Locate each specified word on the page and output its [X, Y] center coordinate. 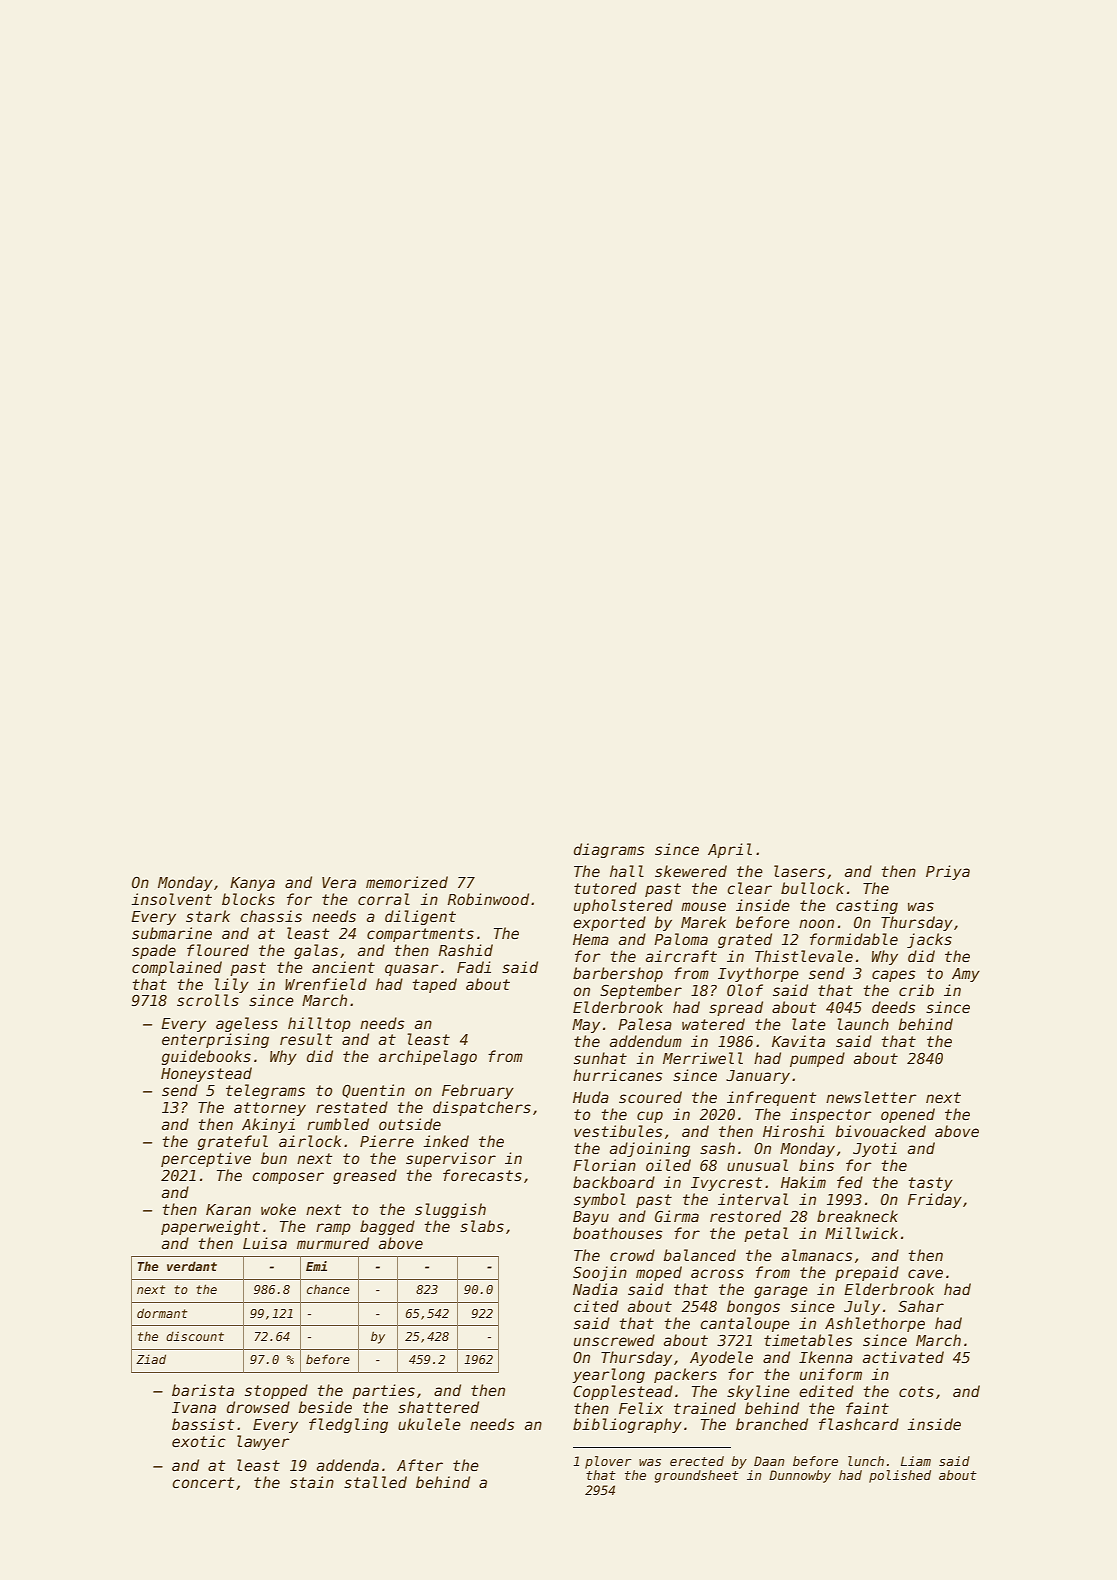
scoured [650, 1097]
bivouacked [881, 1131]
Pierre [387, 1141]
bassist [203, 1424]
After [420, 1465]
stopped [276, 1391]
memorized [407, 882]
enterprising [215, 1040]
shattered [438, 1407]
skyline [758, 1392]
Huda [591, 1097]
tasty [930, 1184]
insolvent [172, 899]
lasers [799, 871]
